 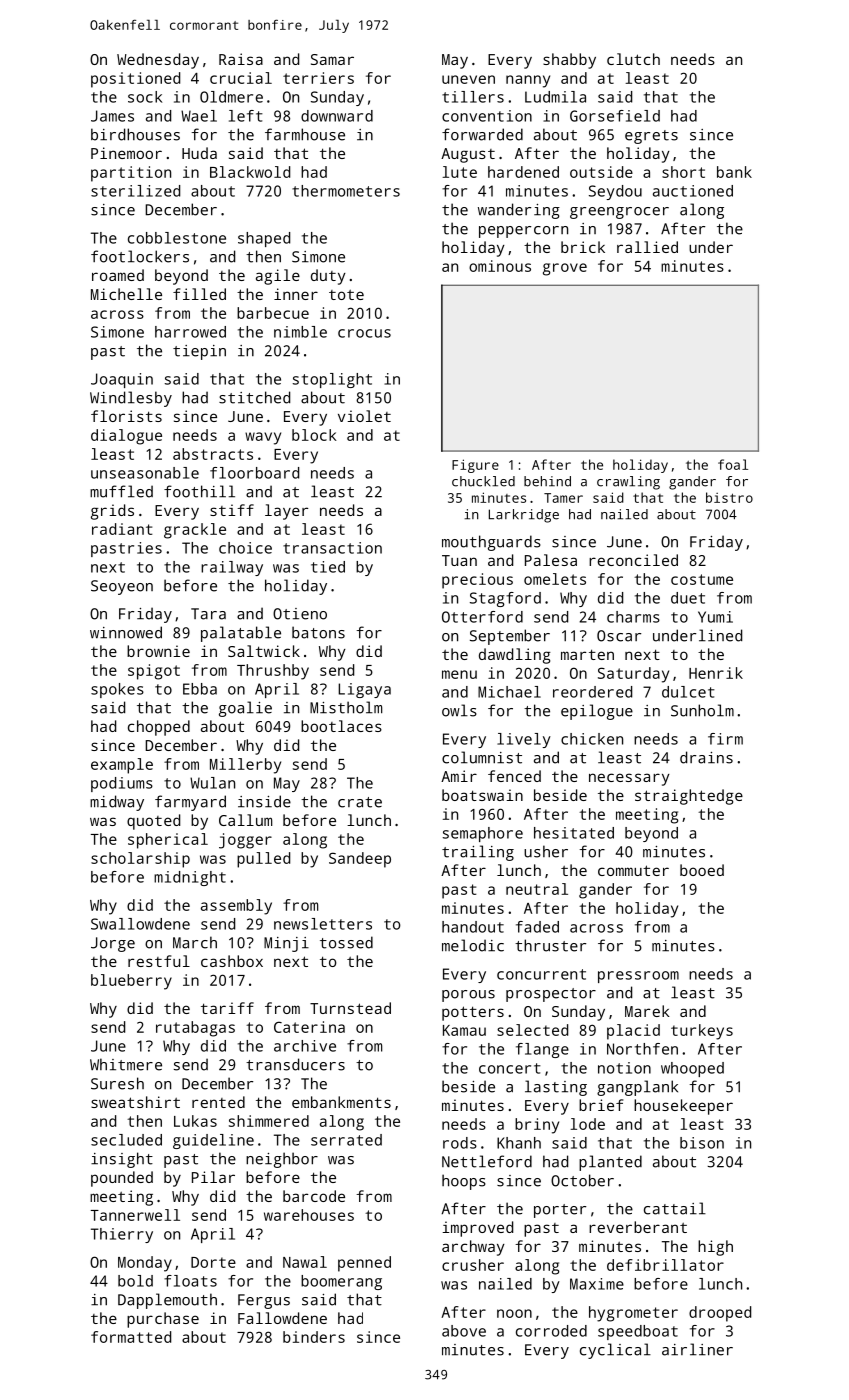 I want to click on downward, so click(x=337, y=116).
